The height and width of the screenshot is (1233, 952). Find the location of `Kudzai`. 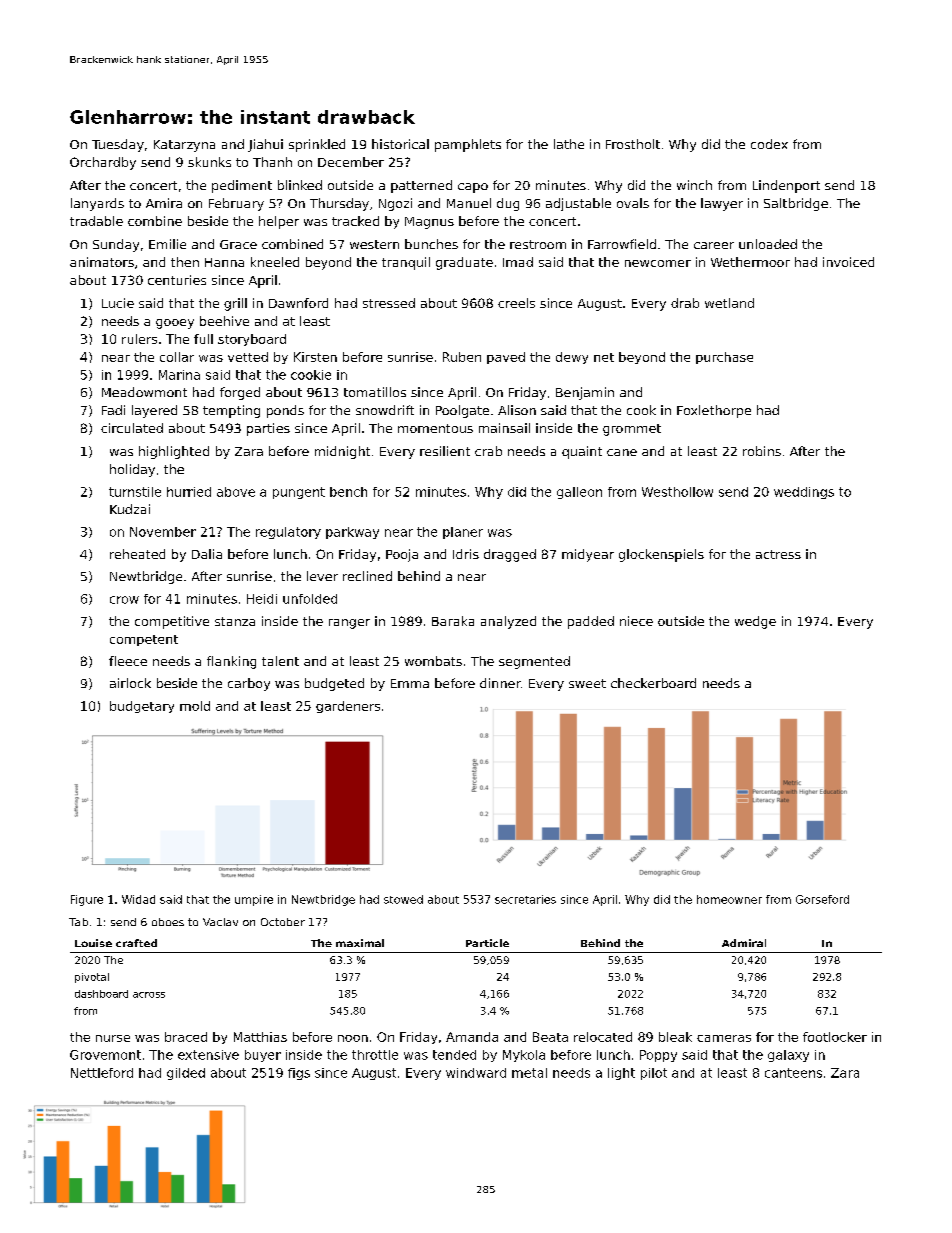

Kudzai is located at coordinates (130, 509).
